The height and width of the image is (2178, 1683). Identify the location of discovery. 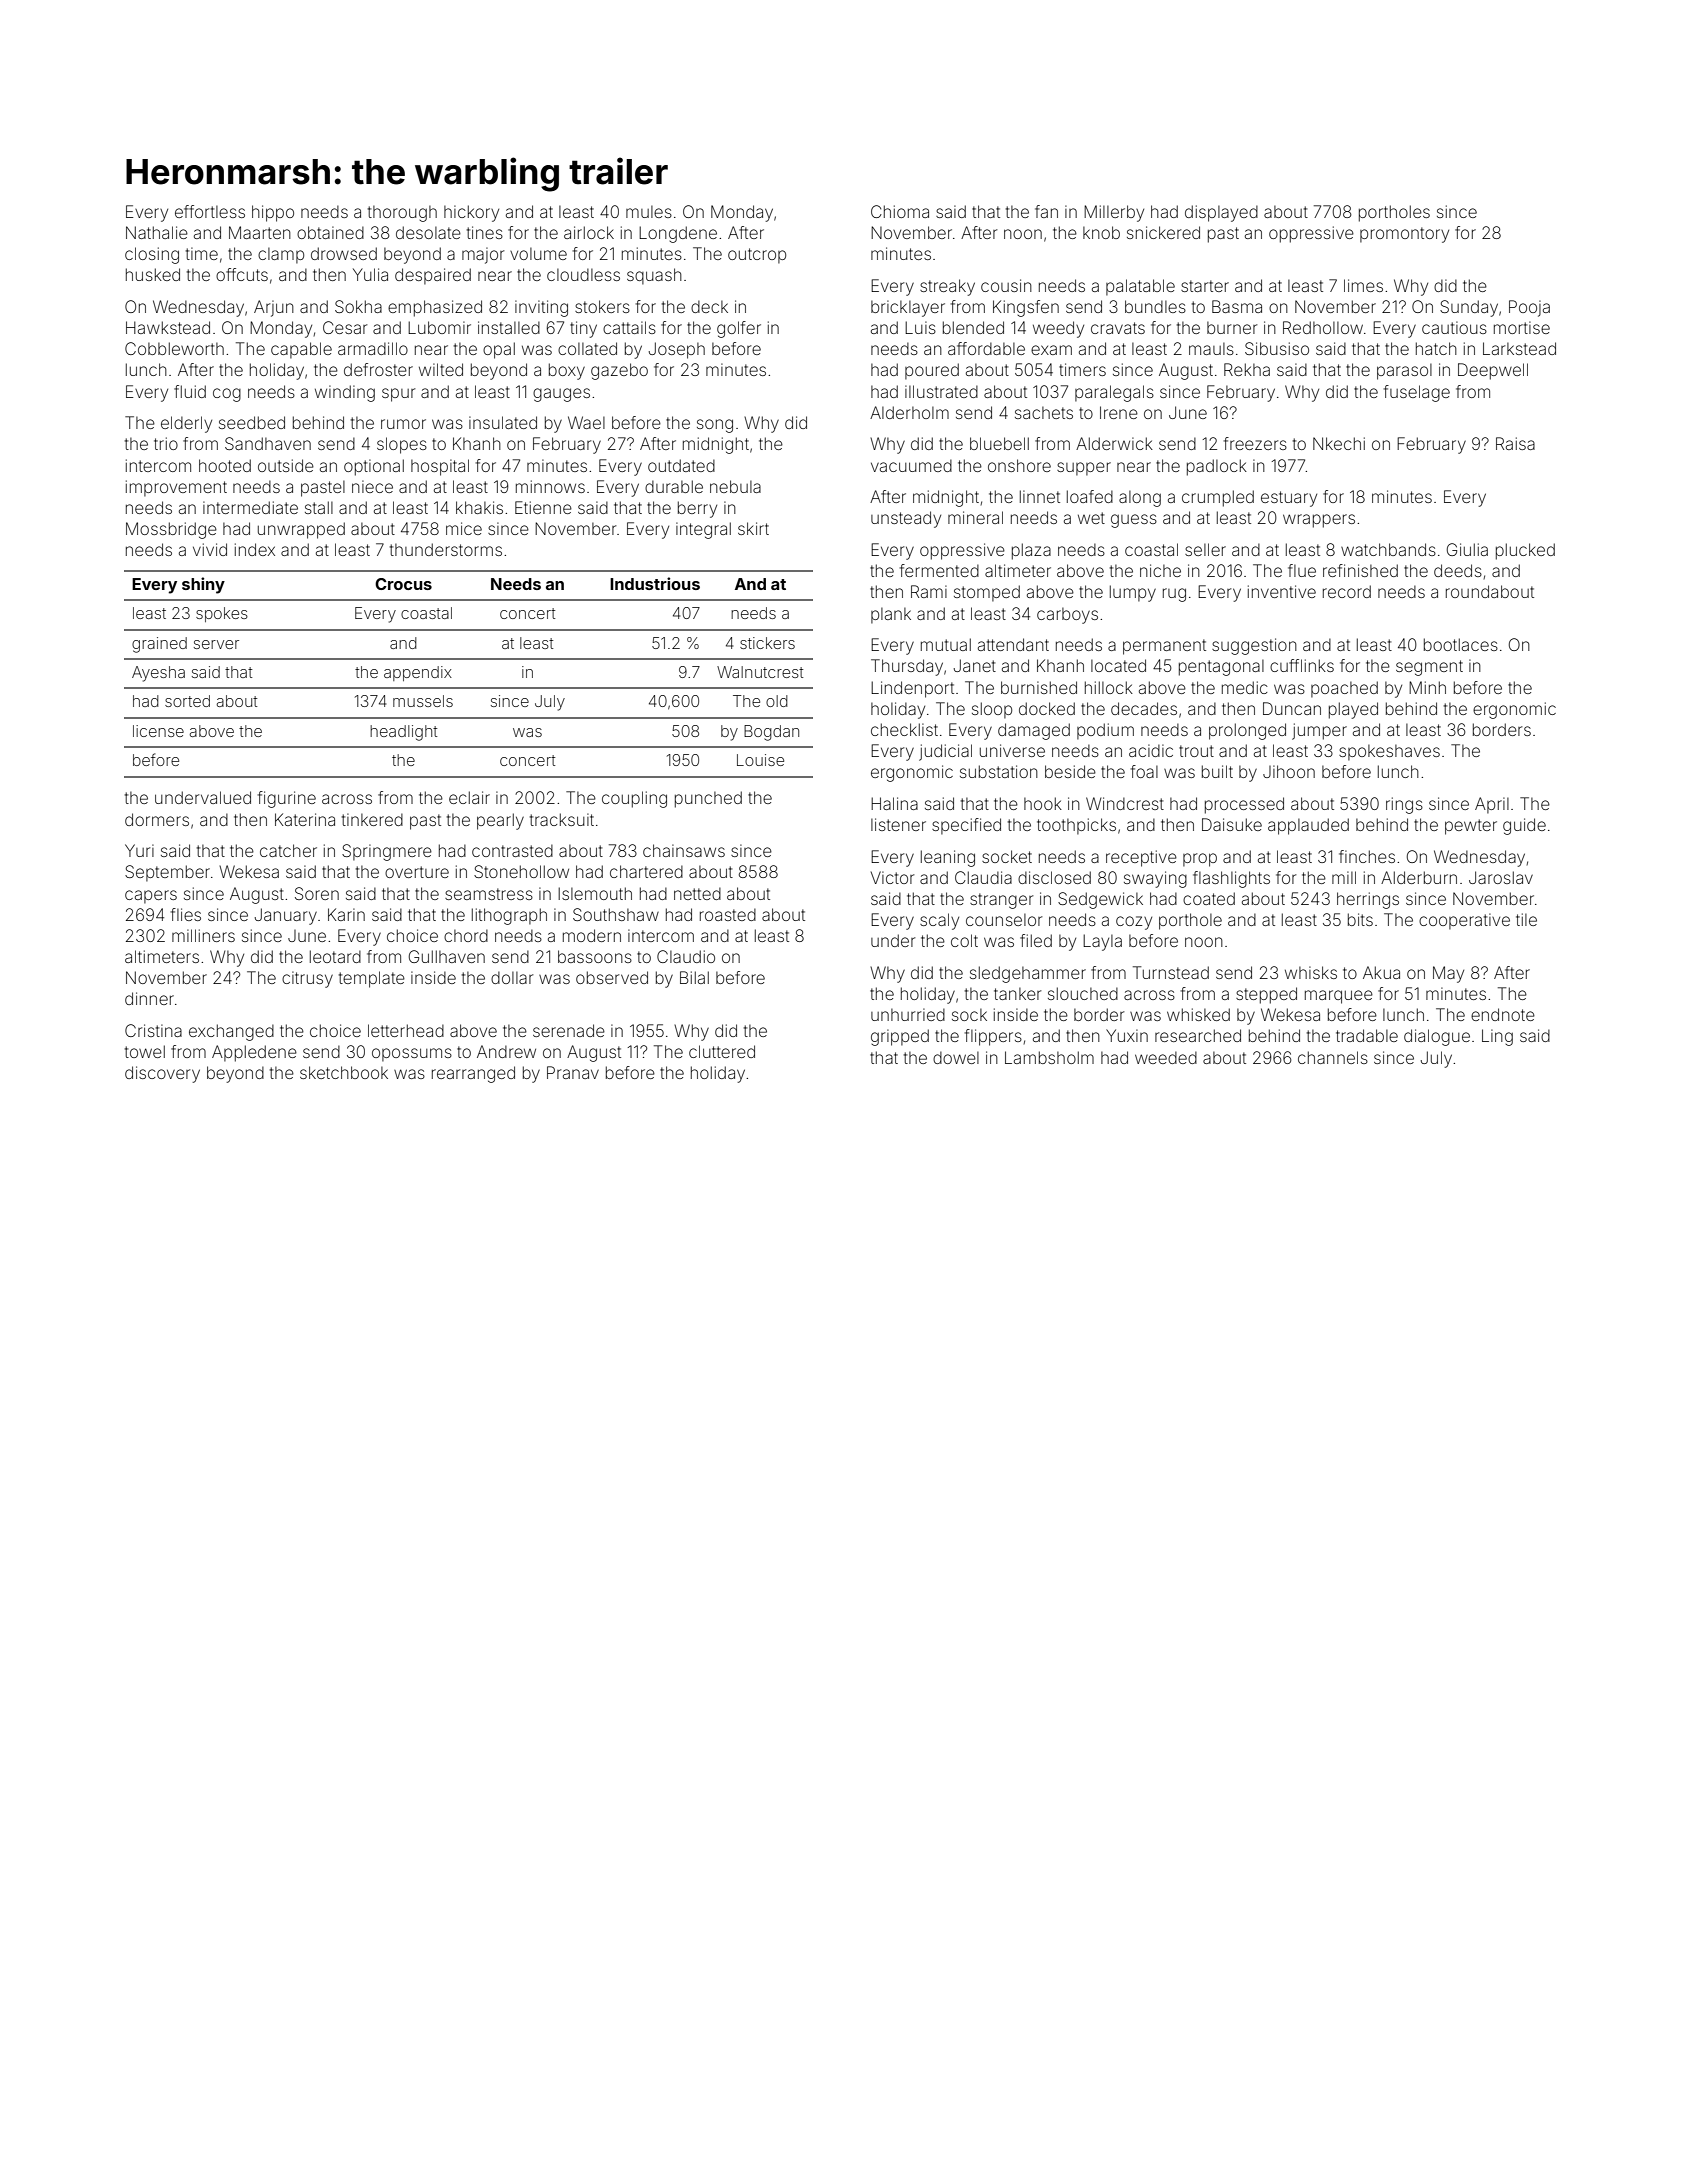
(162, 1074).
